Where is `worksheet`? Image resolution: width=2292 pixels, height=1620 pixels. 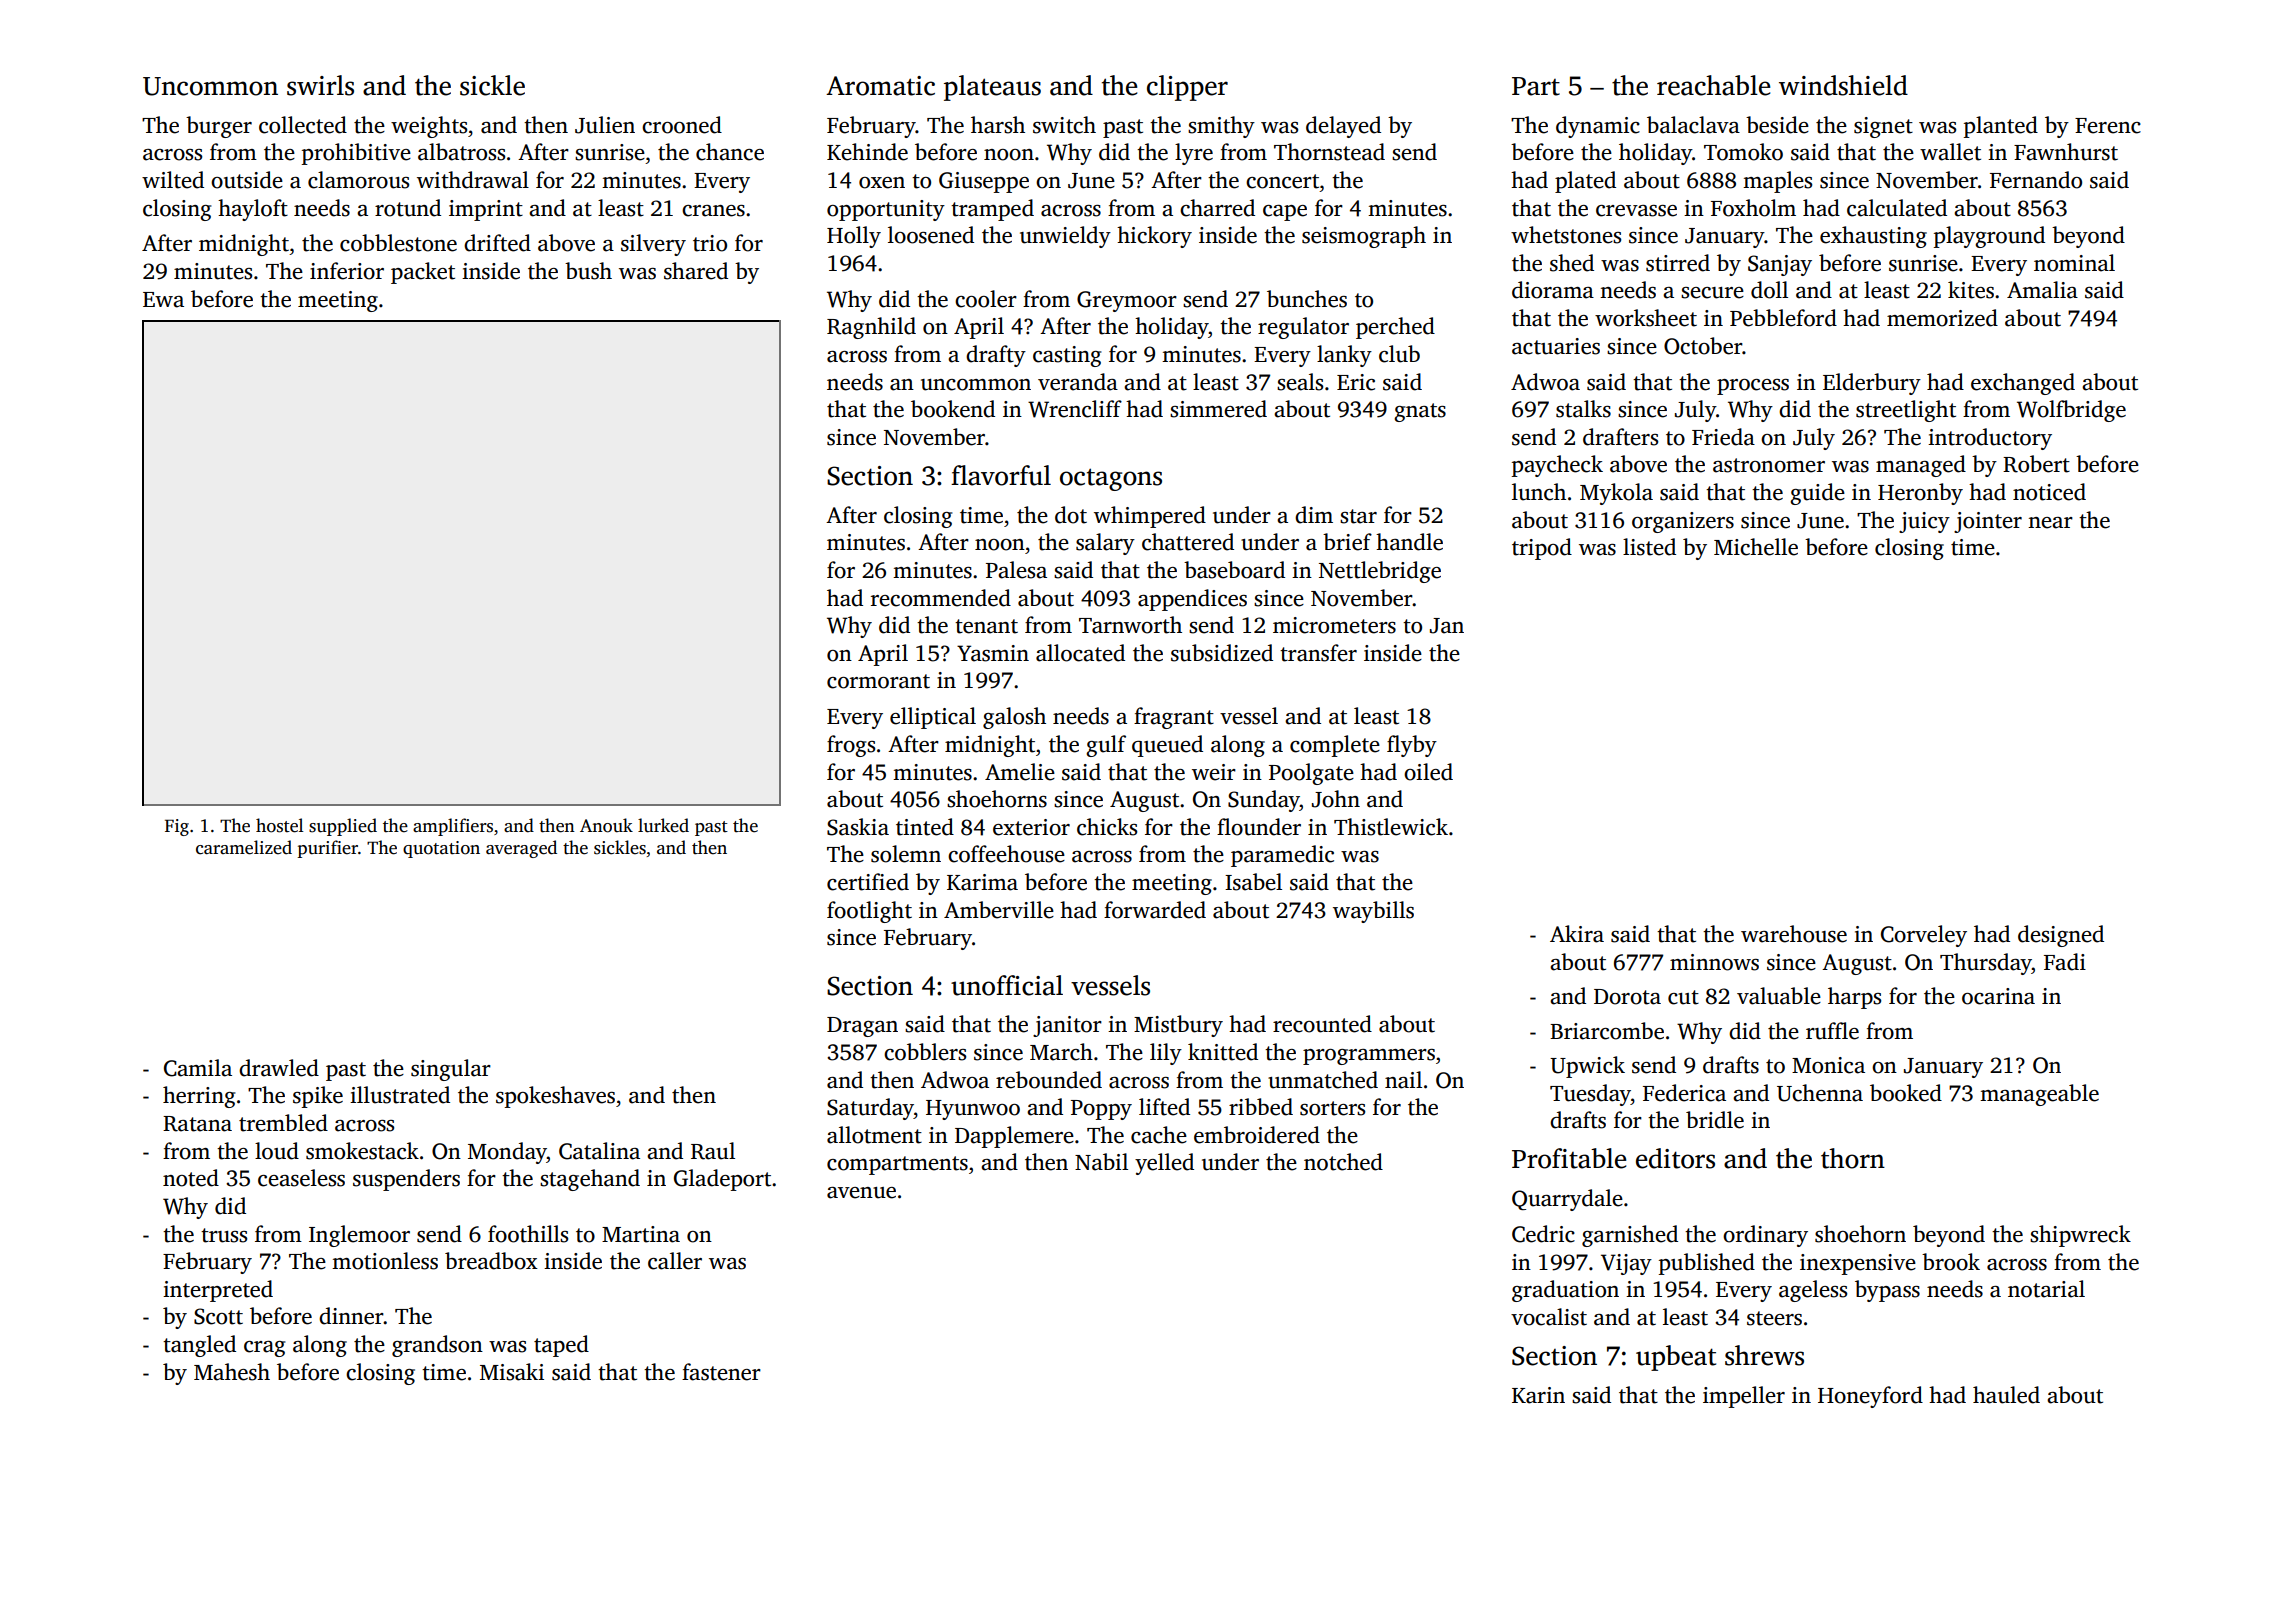 worksheet is located at coordinates (1646, 318).
